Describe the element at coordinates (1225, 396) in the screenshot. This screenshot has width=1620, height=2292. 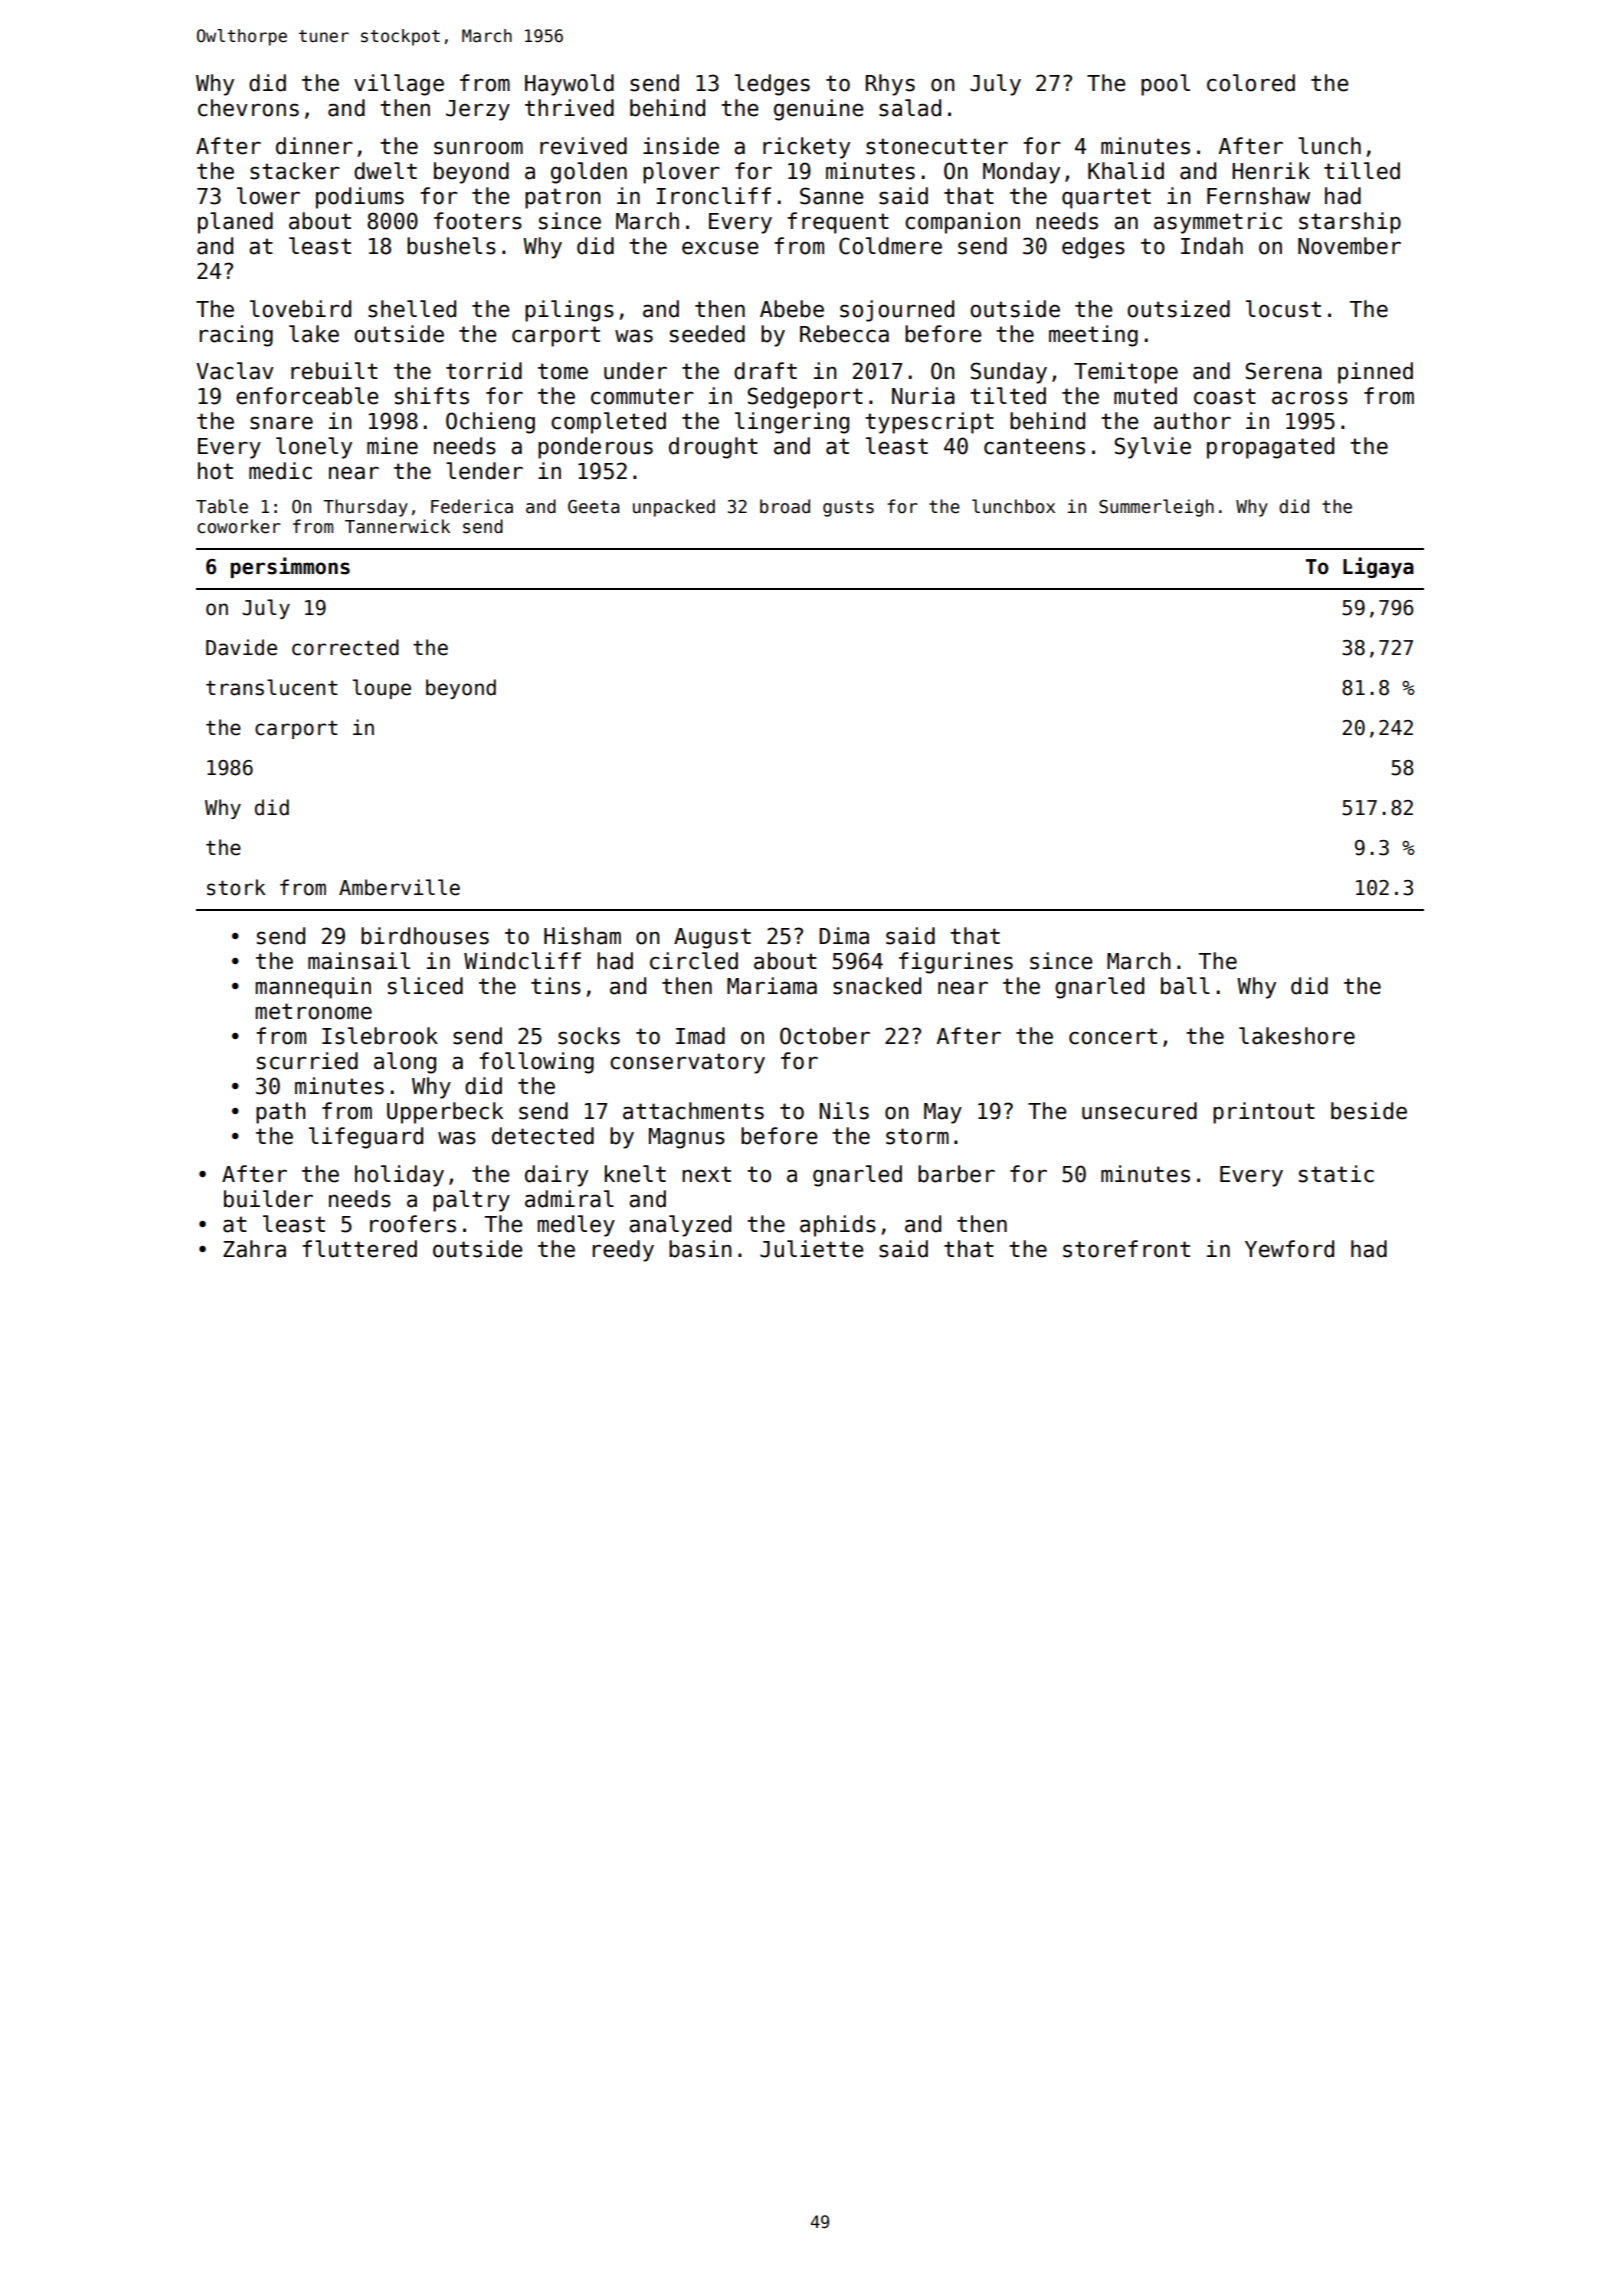
I see `coast` at that location.
